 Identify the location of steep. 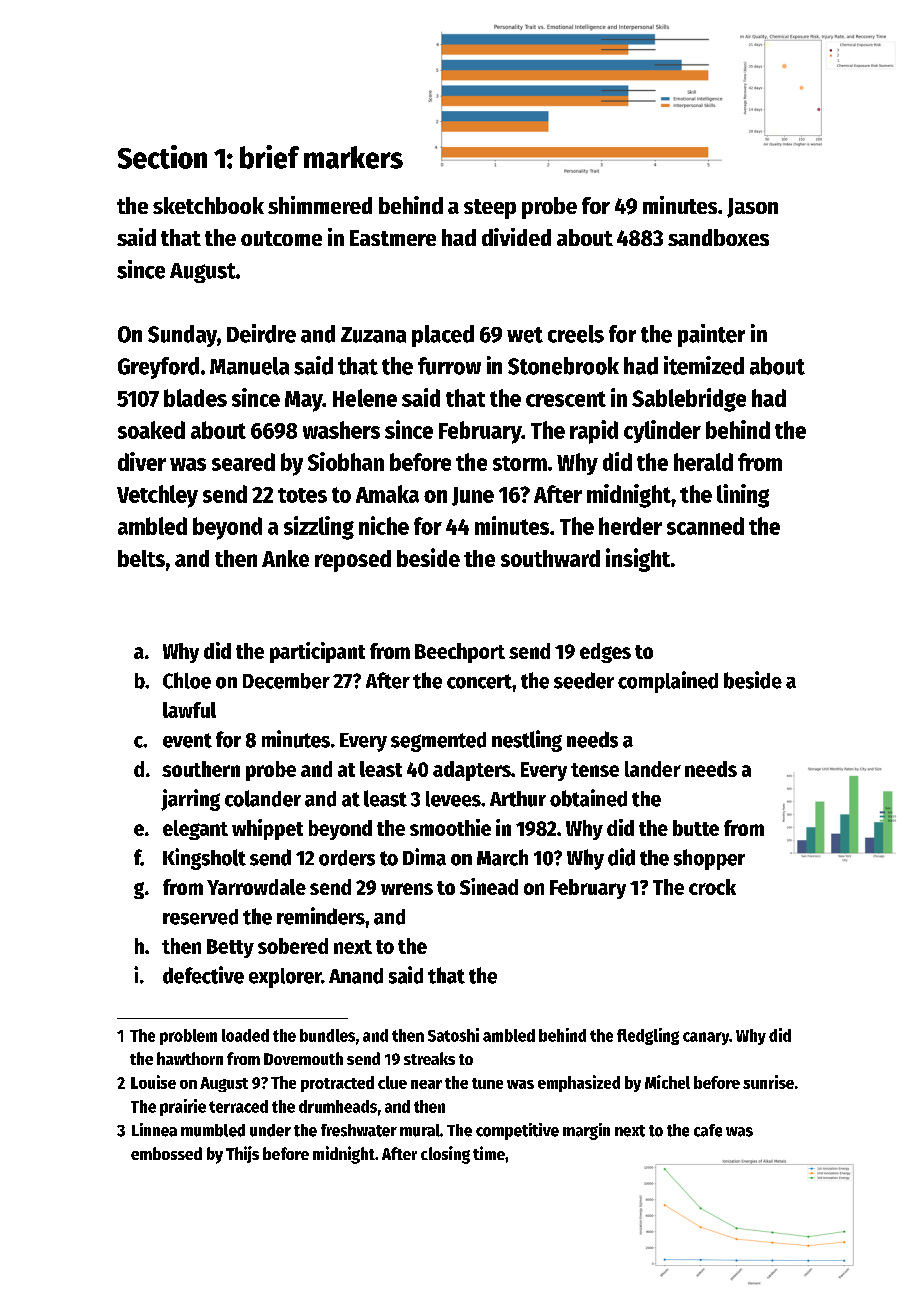
(490, 209).
